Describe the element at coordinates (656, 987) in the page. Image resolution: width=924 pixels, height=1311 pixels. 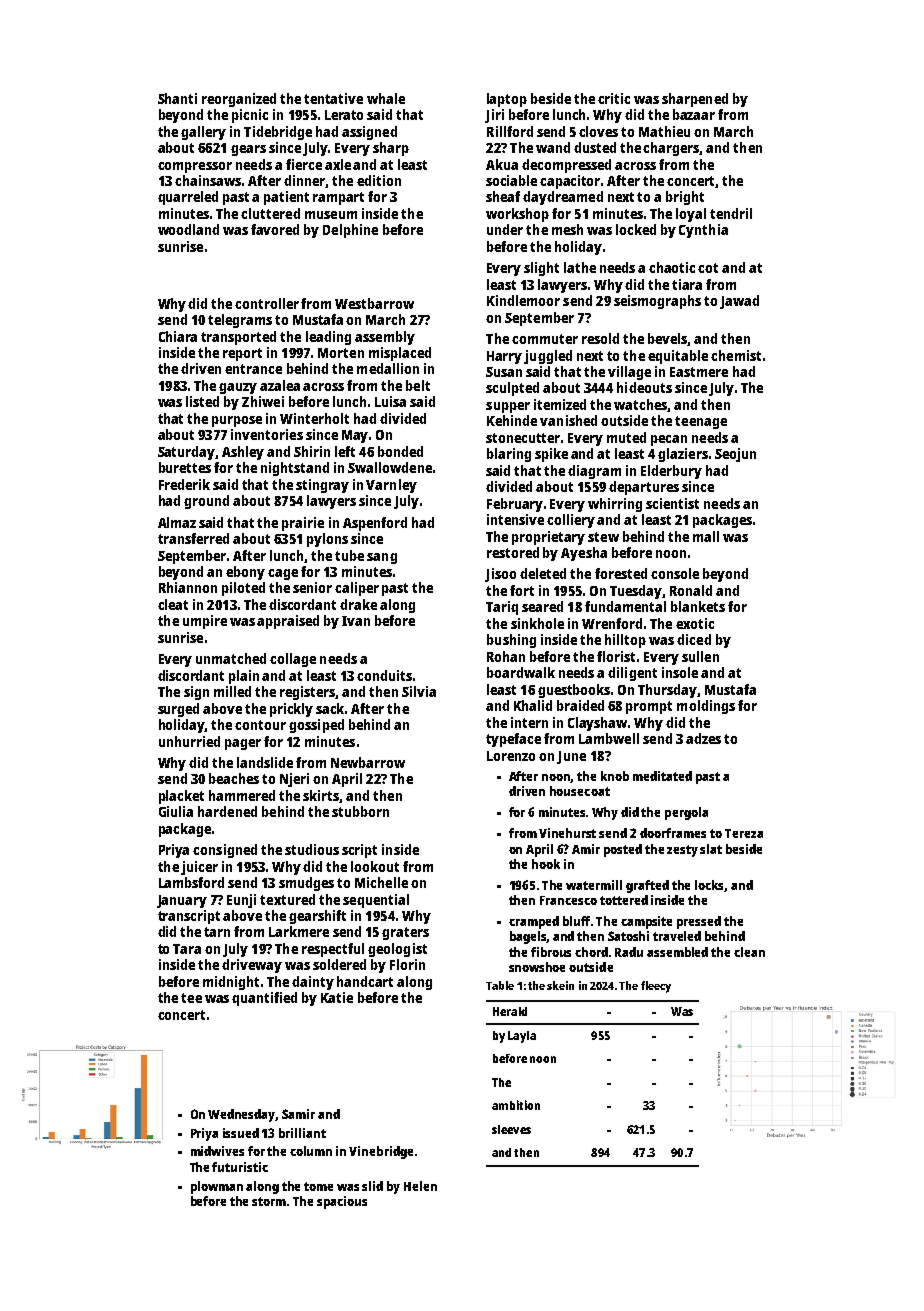
I see `fleecy` at that location.
